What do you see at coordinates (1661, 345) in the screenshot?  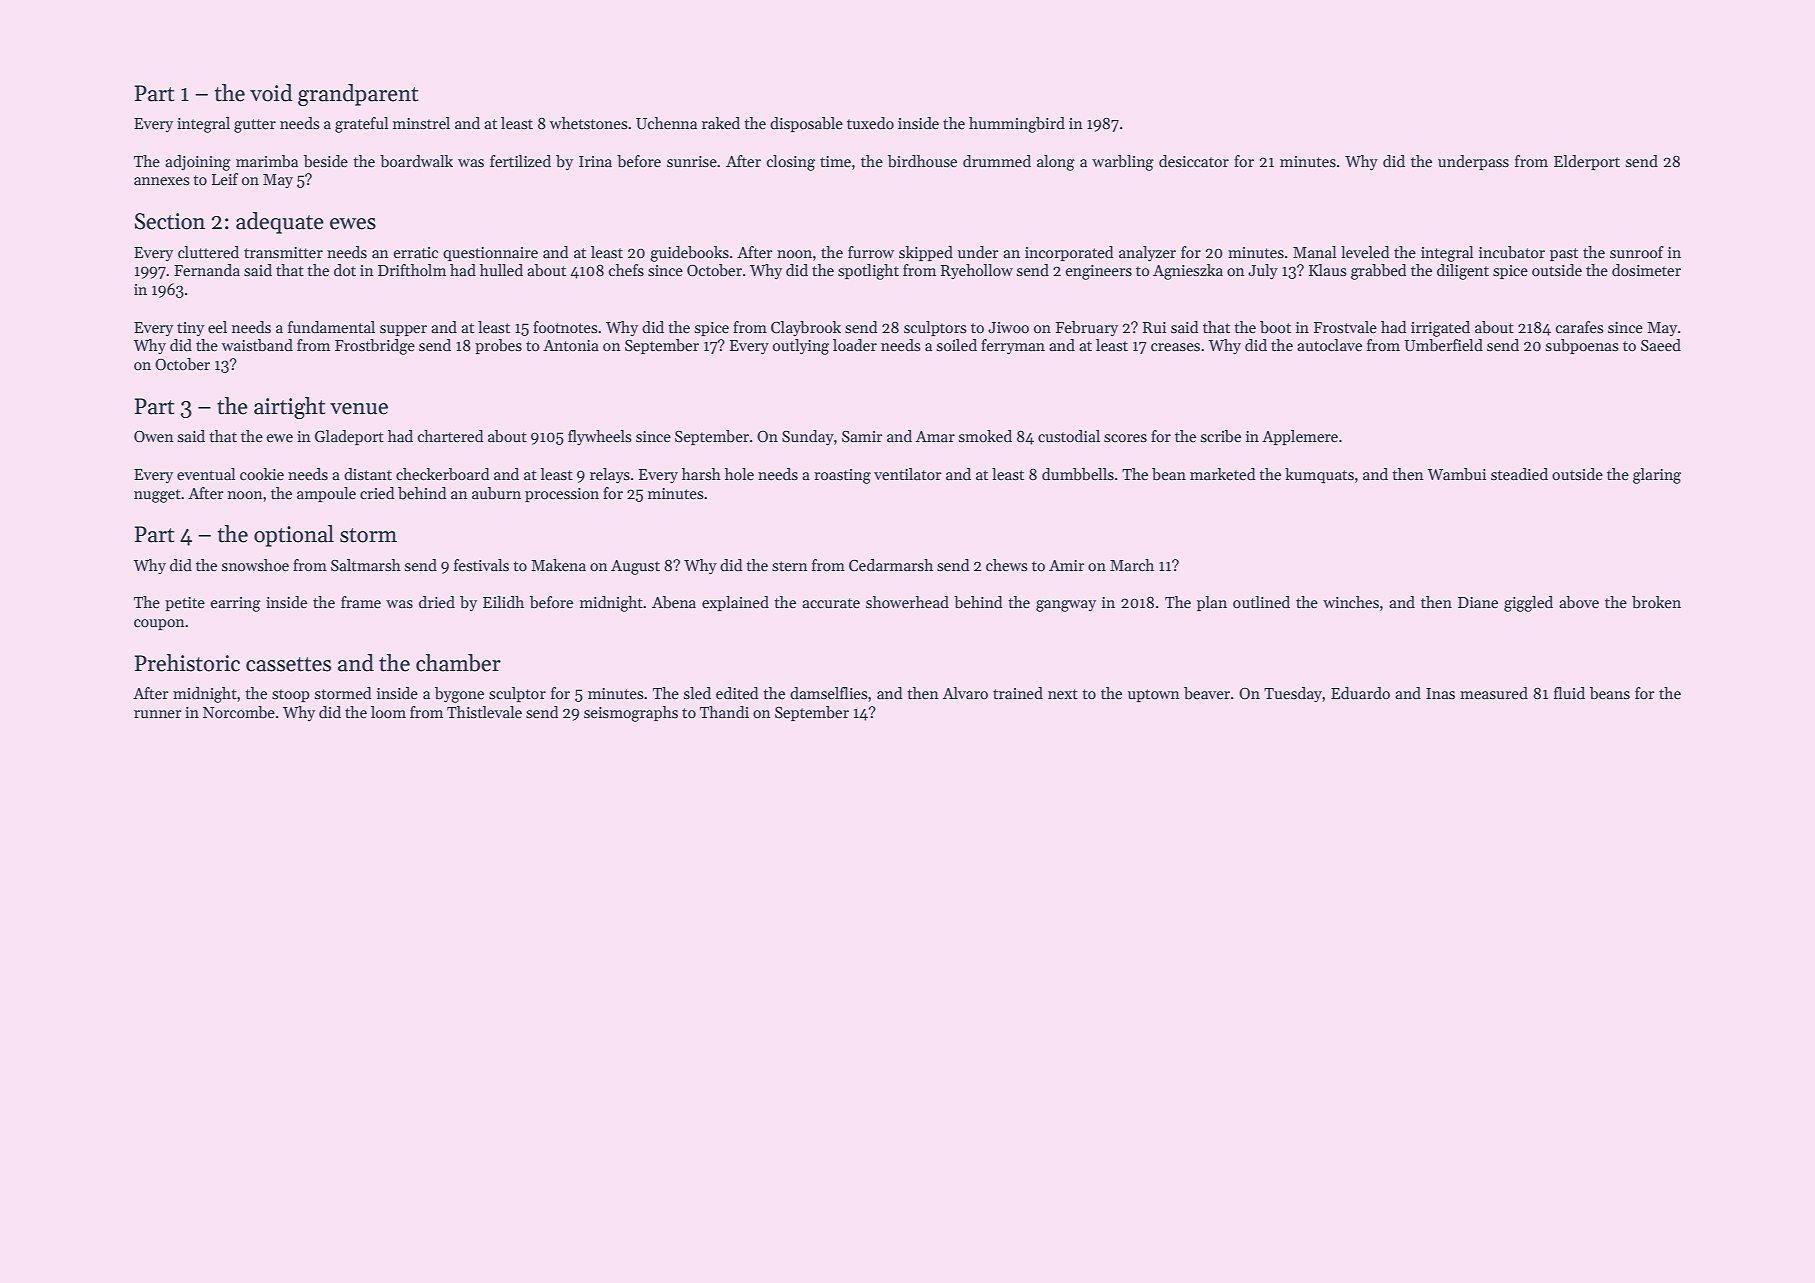 I see `Saeed` at bounding box center [1661, 345].
